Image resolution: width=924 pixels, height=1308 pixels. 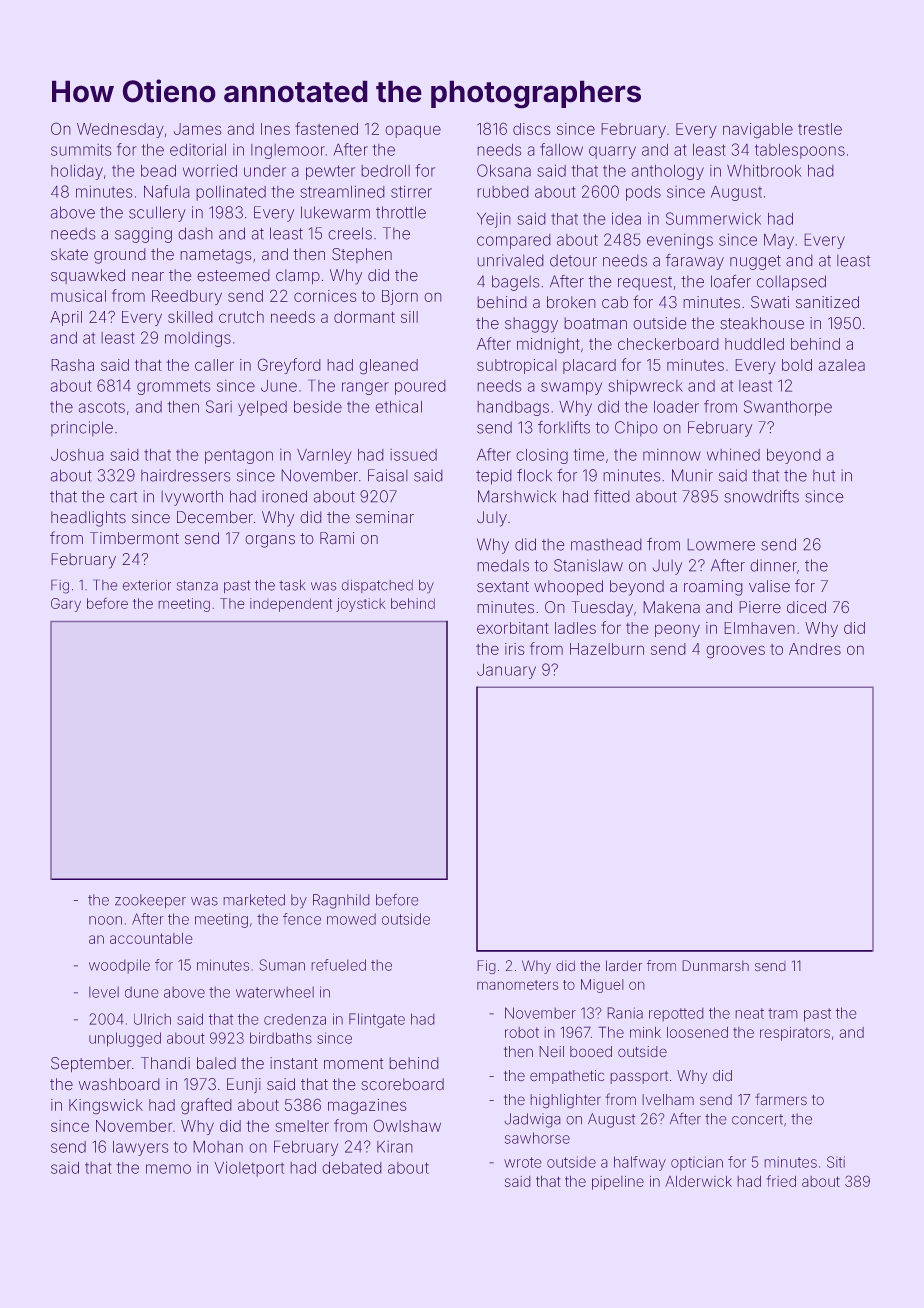 I want to click on Gary, so click(x=66, y=605).
